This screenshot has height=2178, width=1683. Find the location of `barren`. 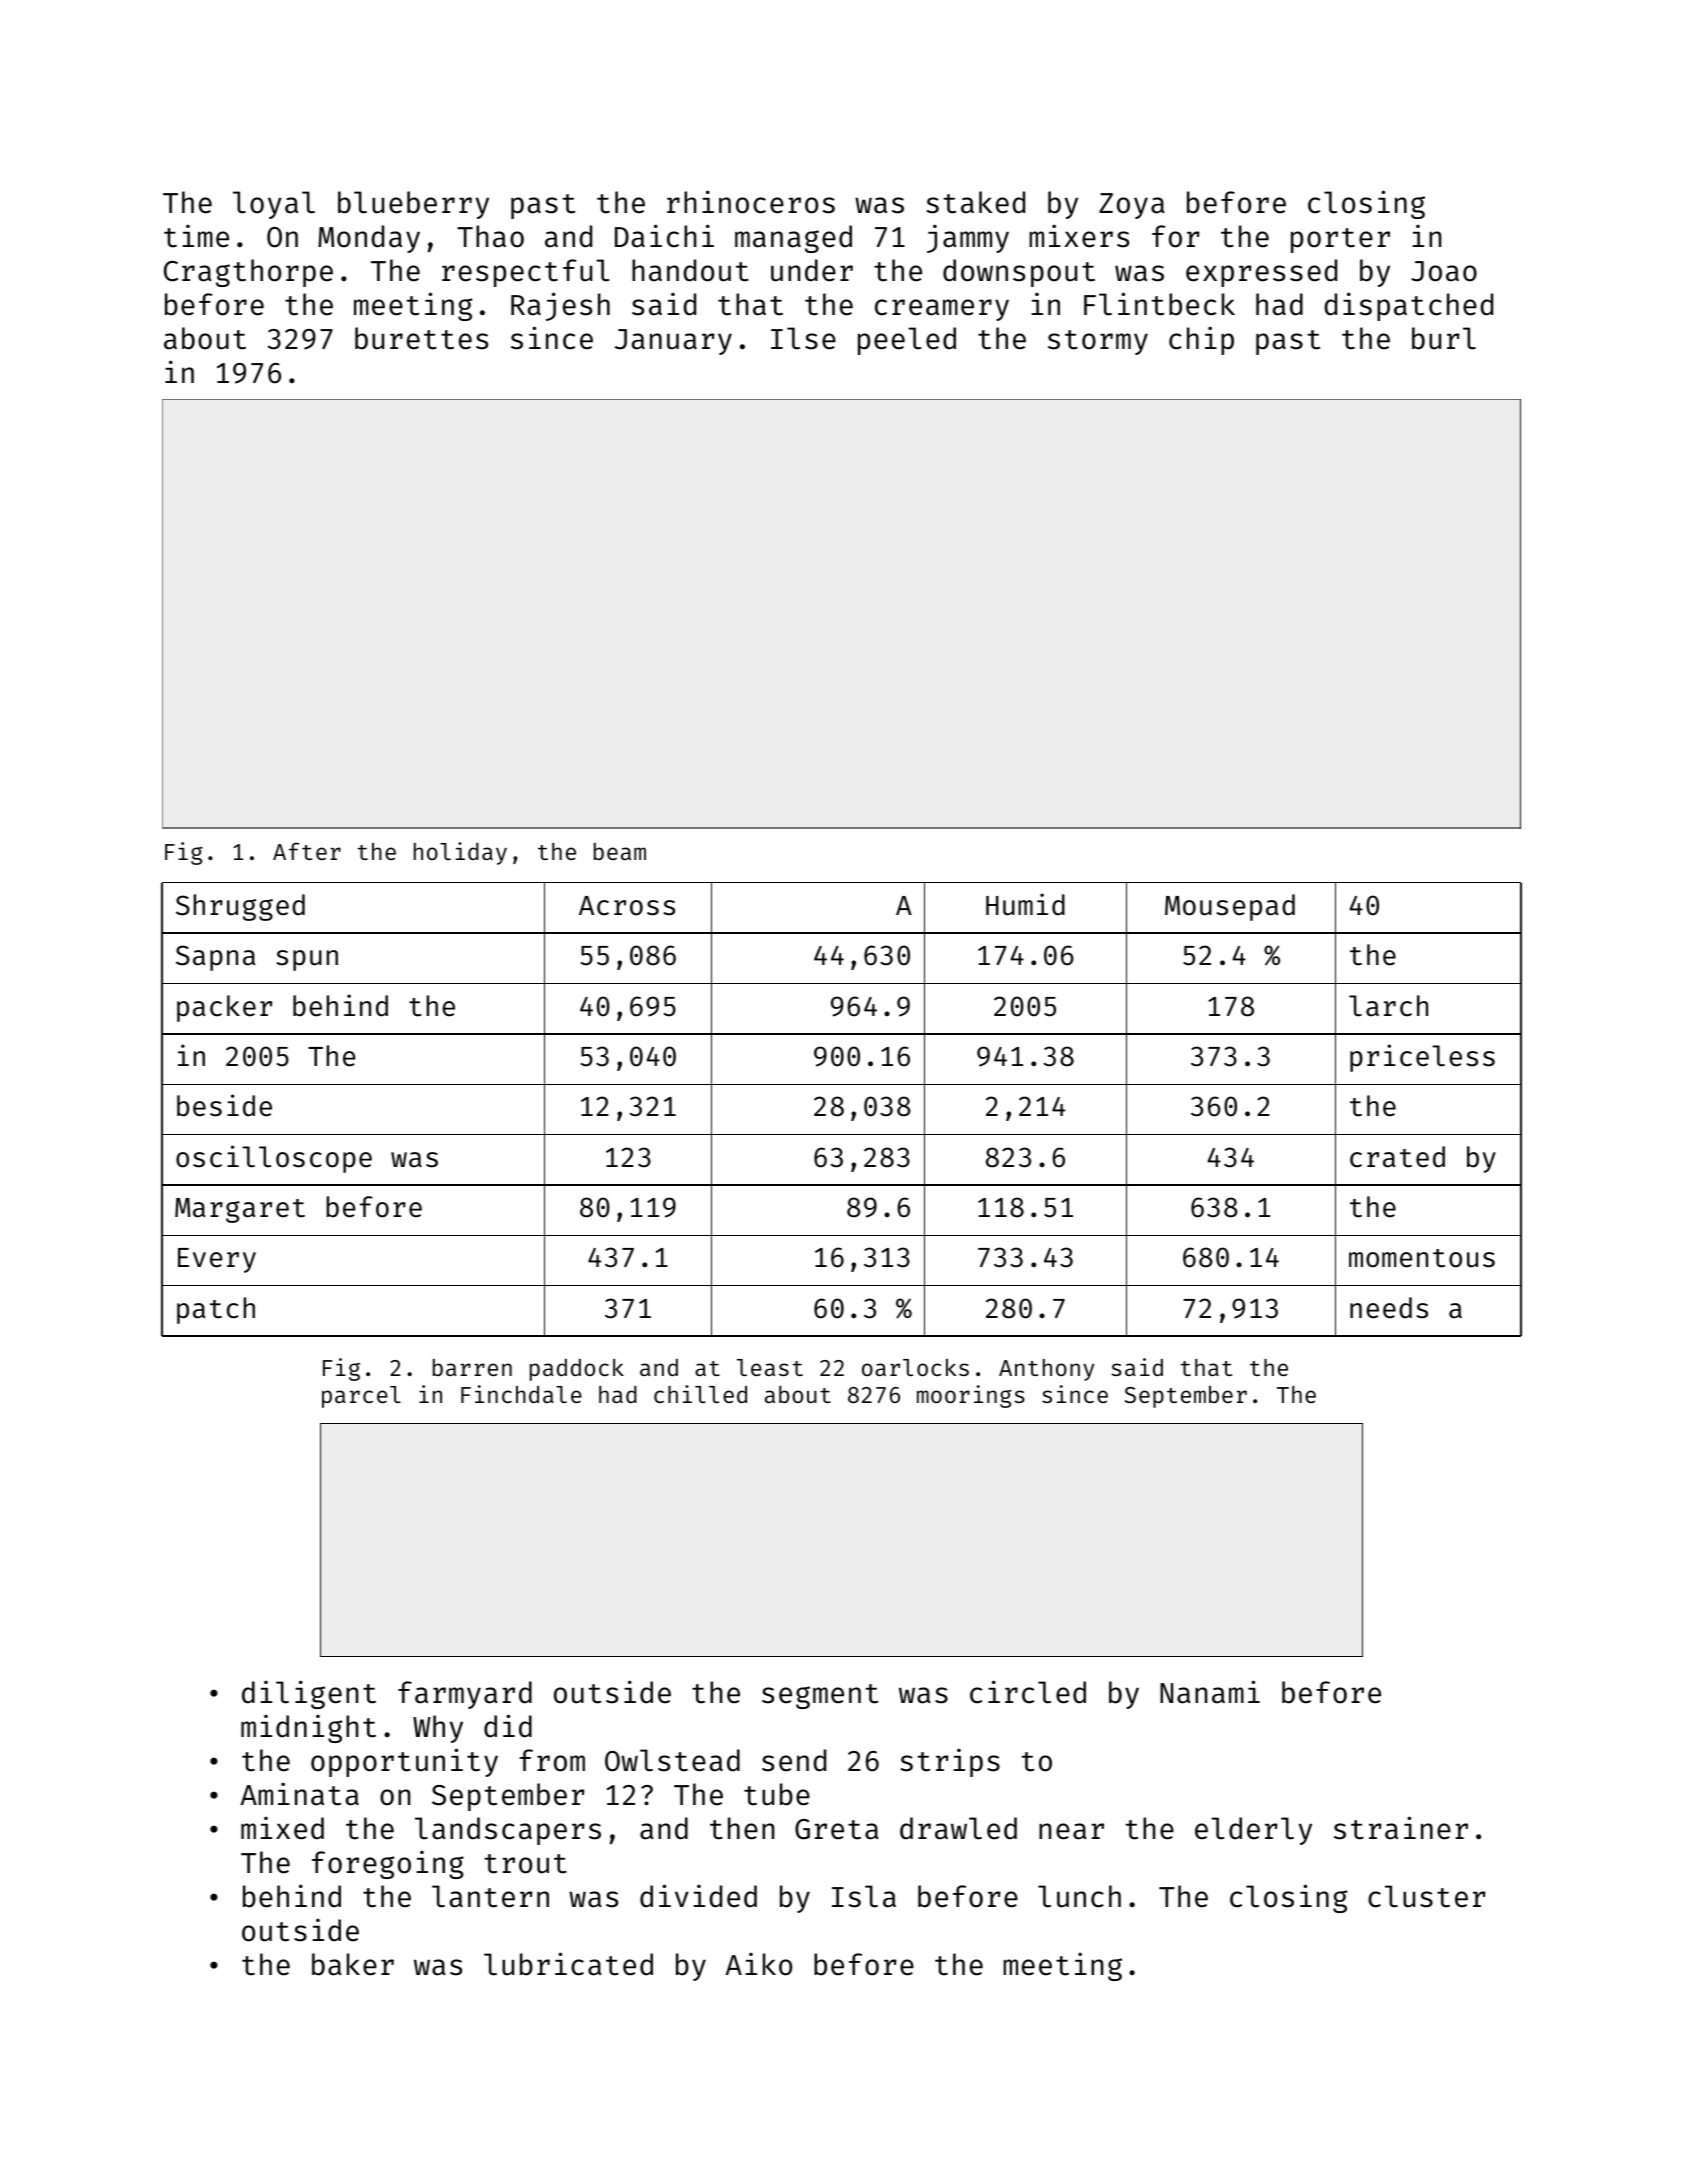

barren is located at coordinates (472, 1367).
